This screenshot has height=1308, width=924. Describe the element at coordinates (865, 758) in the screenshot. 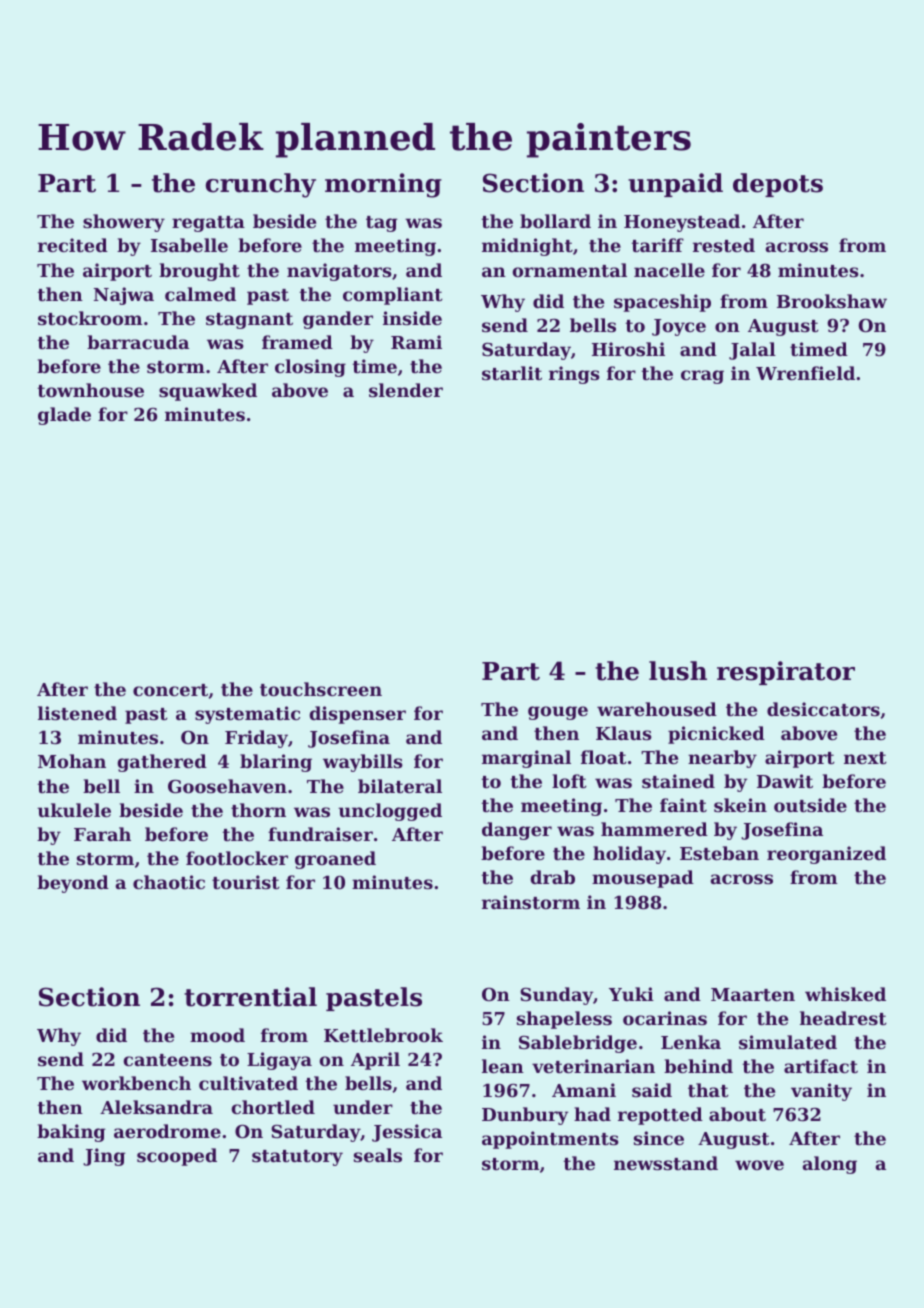

I see `next` at that location.
